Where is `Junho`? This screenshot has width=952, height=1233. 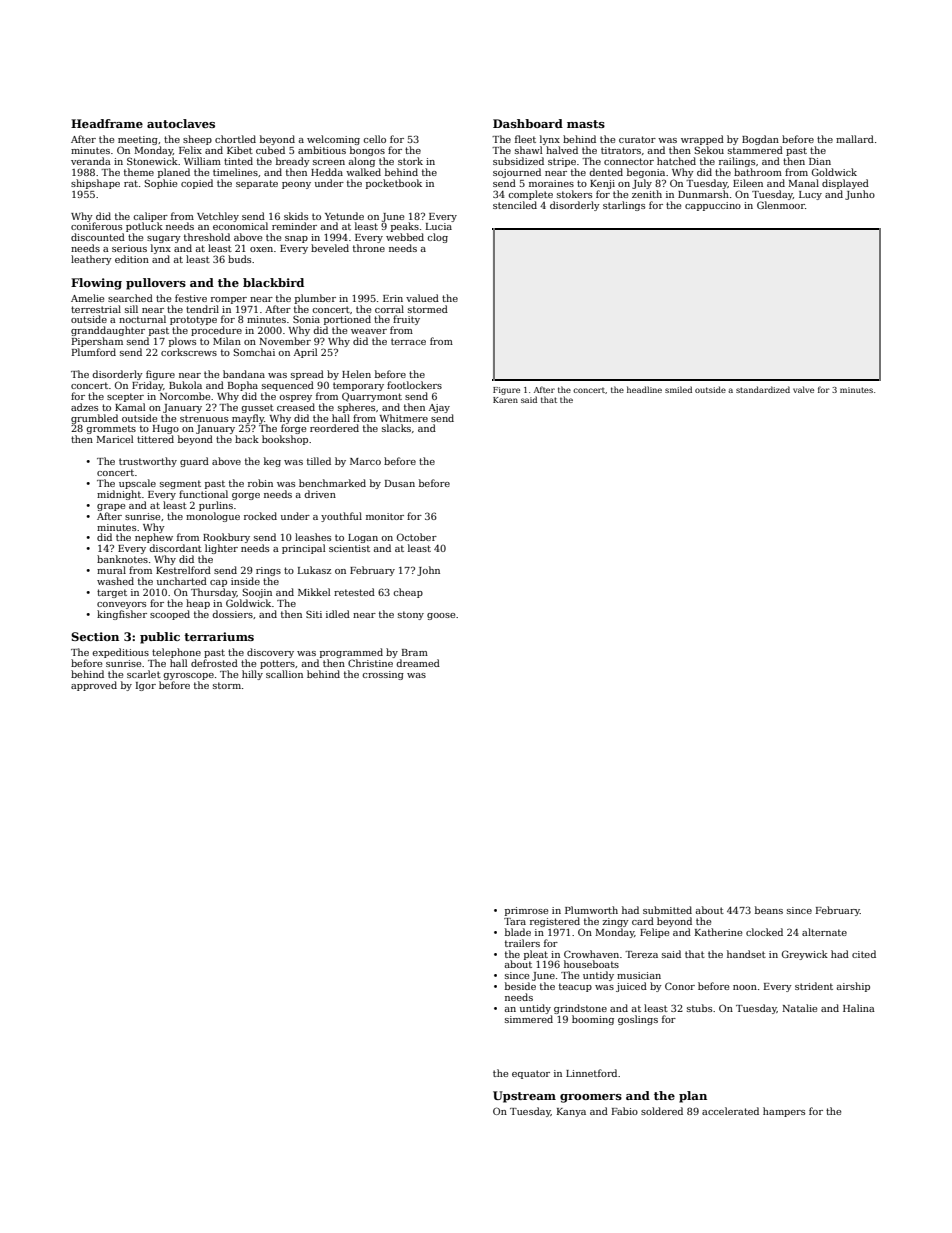 Junho is located at coordinates (860, 195).
